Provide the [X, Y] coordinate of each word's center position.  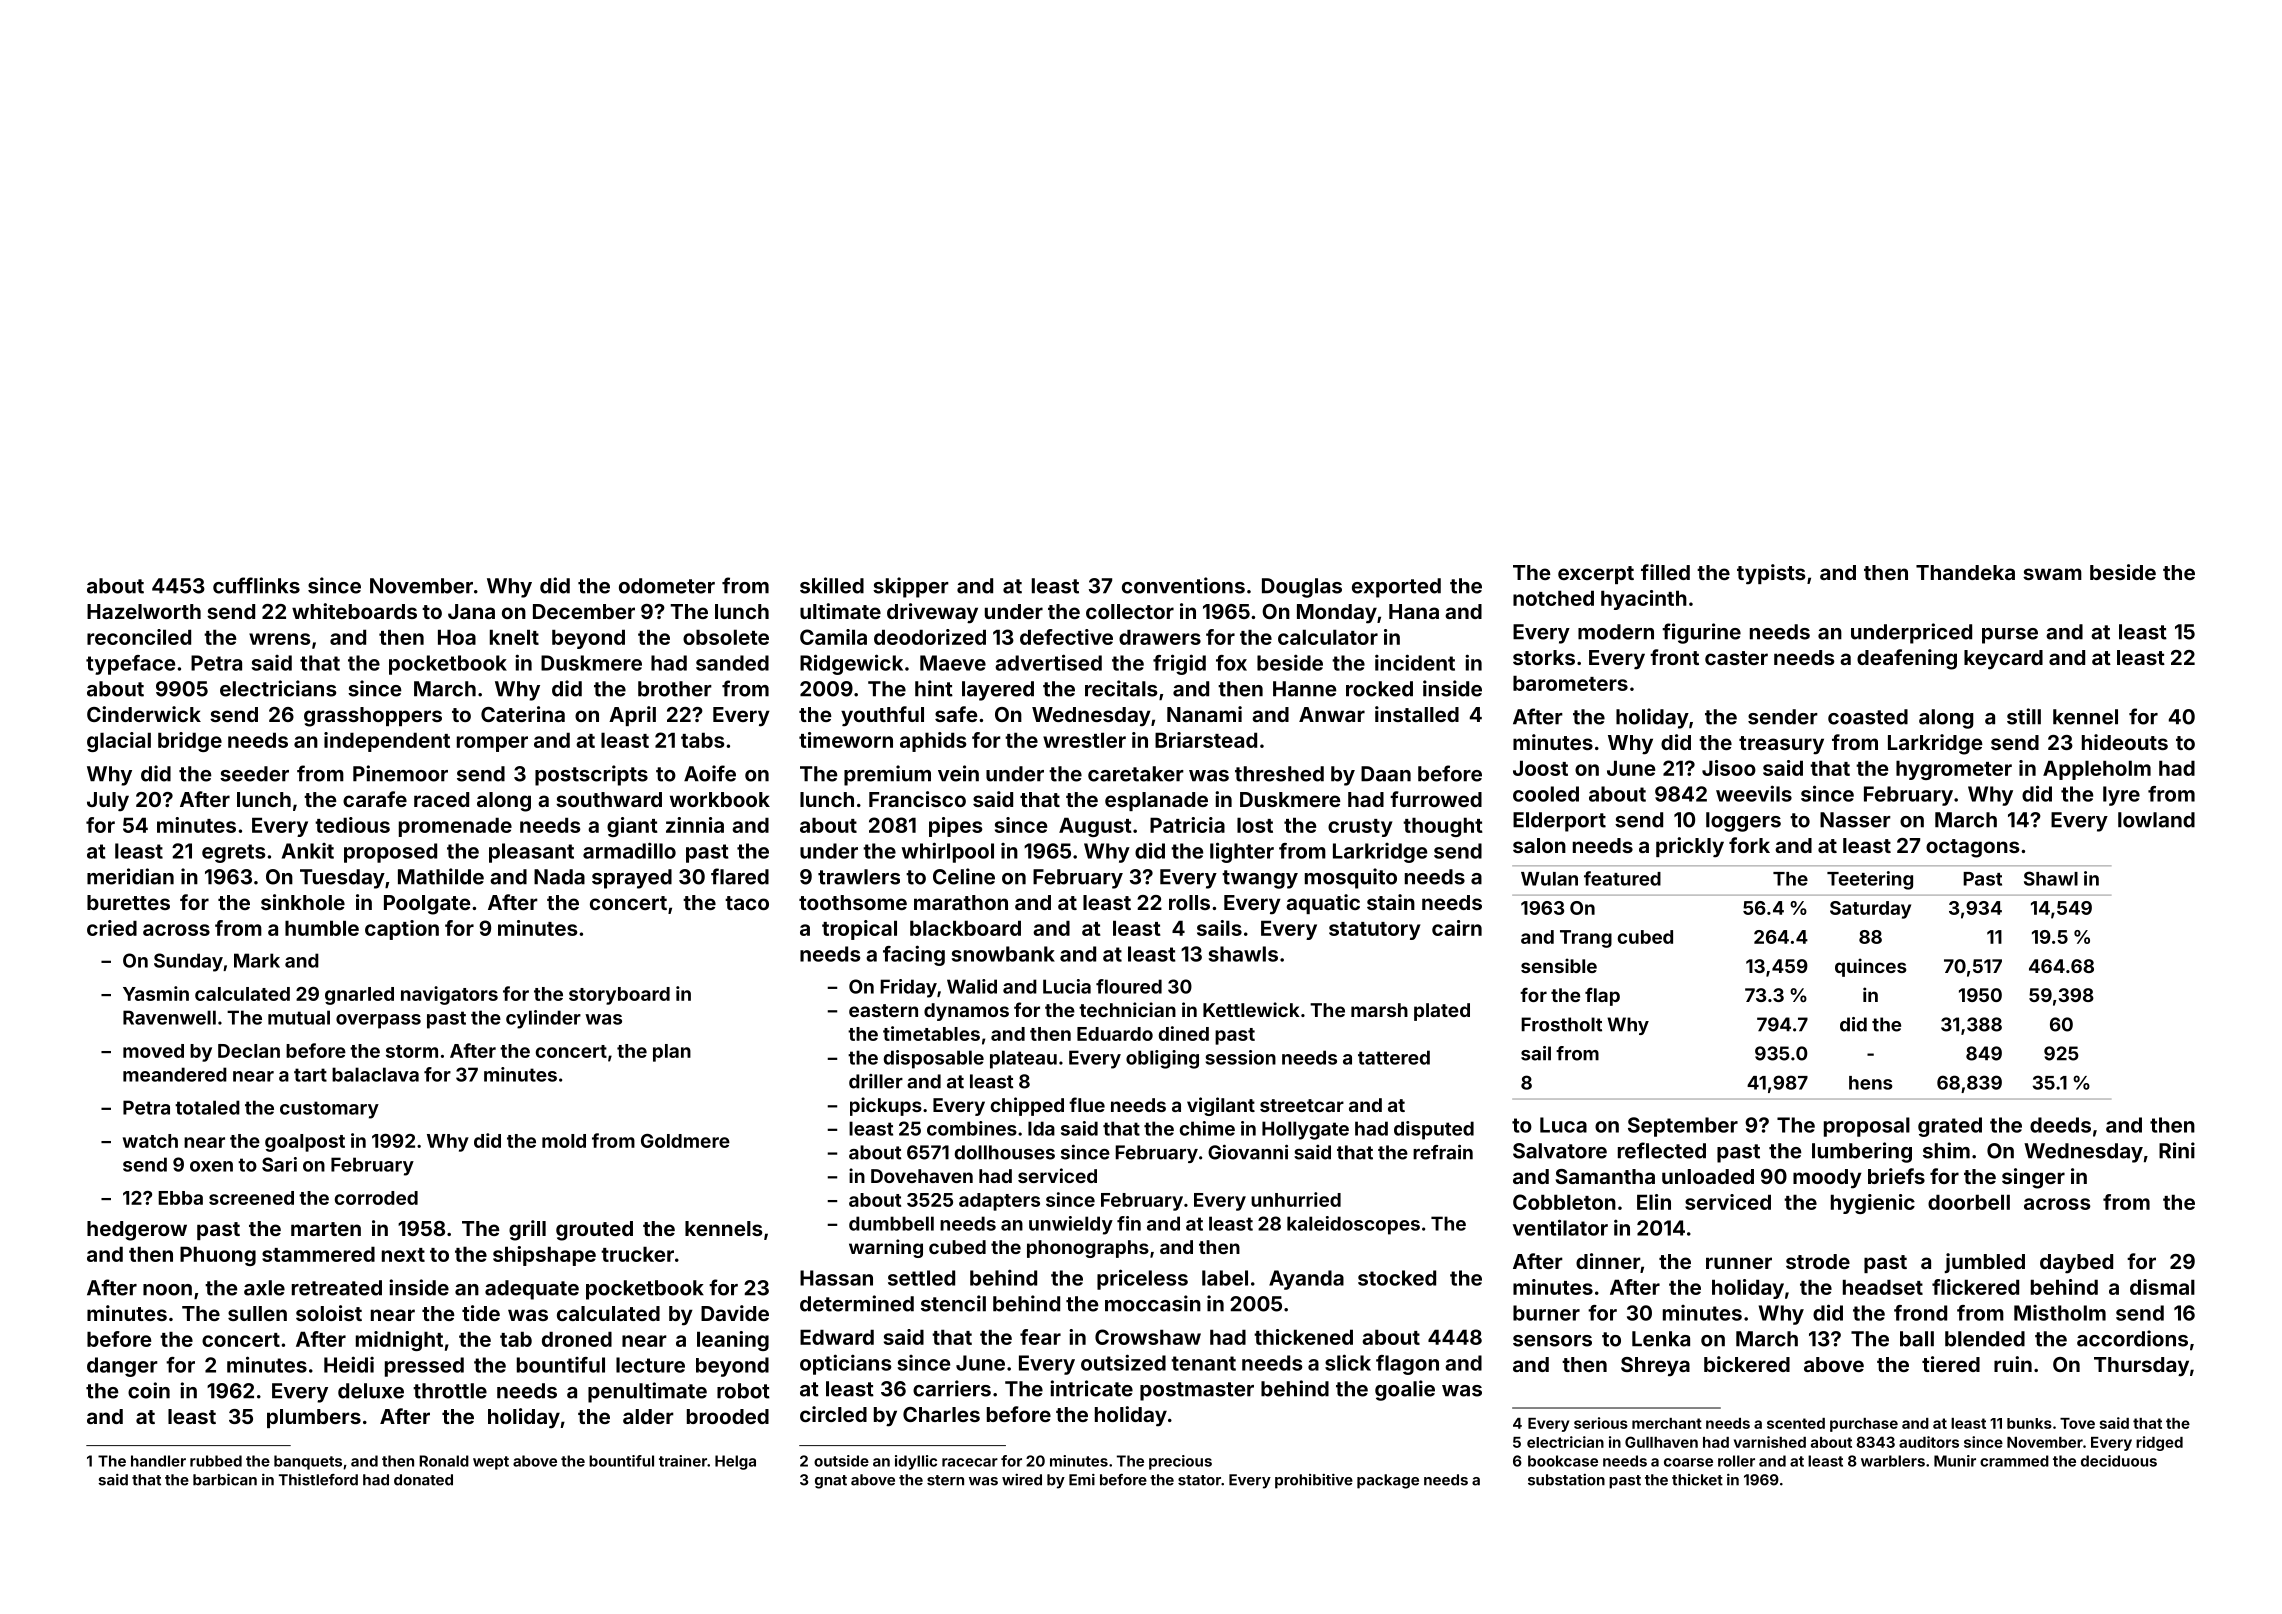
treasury [1781, 745]
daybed [2076, 1264]
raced [441, 799]
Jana [471, 611]
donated [423, 1480]
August [1095, 827]
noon [167, 1290]
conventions [1183, 585]
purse [2010, 636]
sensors [1552, 1341]
